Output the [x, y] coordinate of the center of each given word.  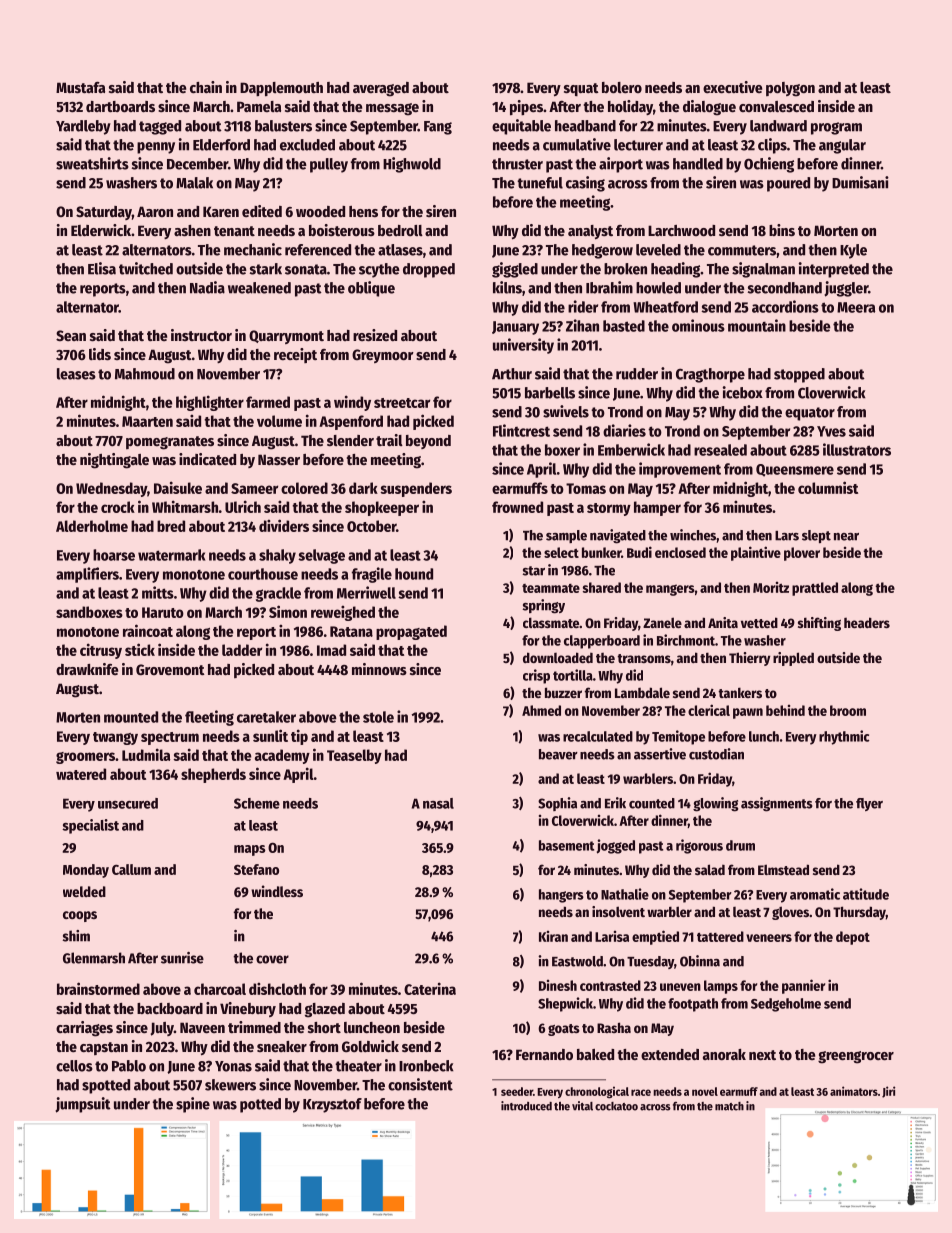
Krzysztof [332, 1105]
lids [100, 354]
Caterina [430, 988]
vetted [759, 622]
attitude [866, 894]
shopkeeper [382, 508]
